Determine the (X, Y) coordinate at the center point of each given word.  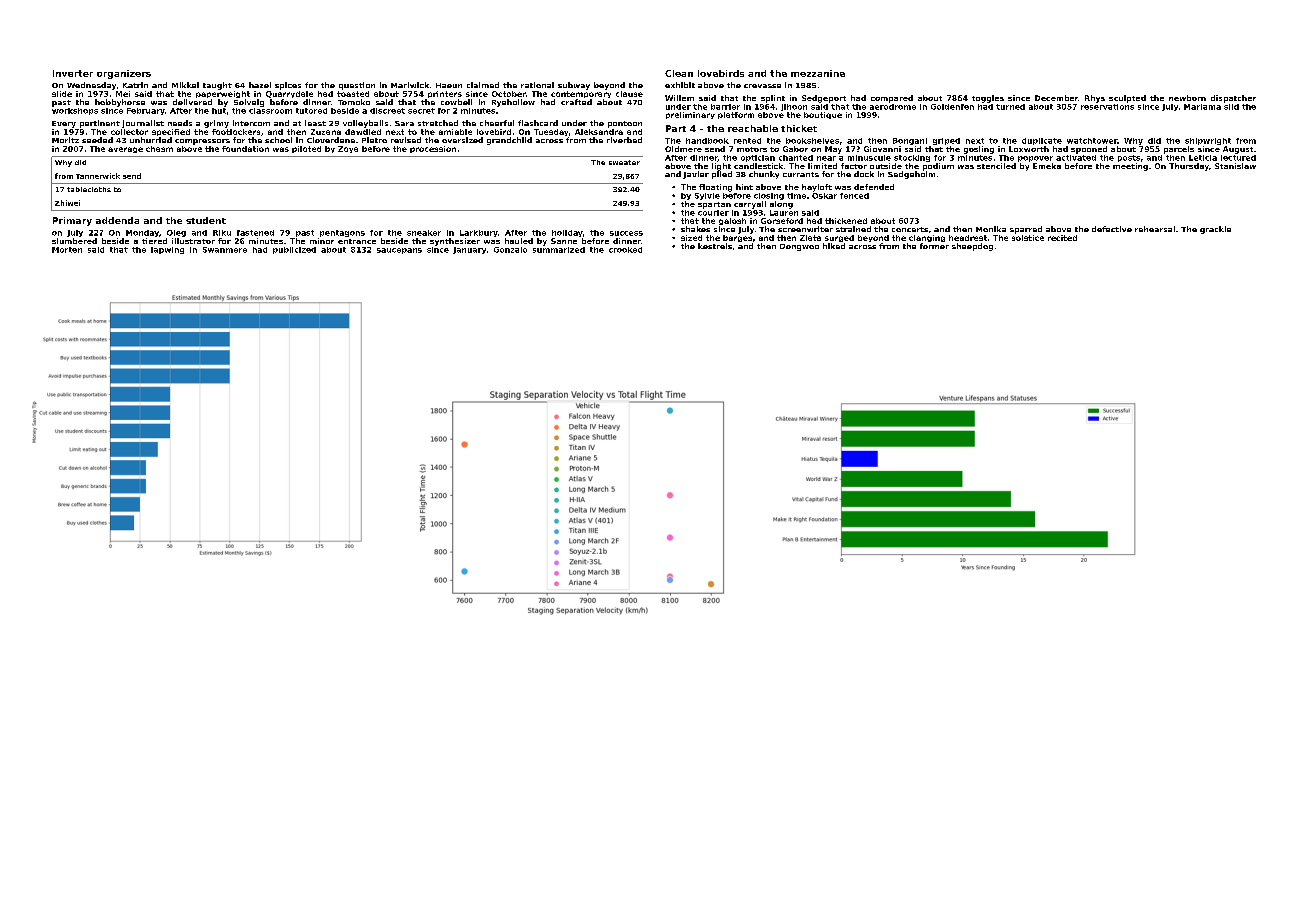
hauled (519, 241)
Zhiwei (67, 203)
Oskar (824, 196)
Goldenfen (952, 107)
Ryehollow (513, 103)
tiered (154, 241)
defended (874, 187)
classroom (270, 111)
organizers (124, 74)
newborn (1187, 98)
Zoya (348, 149)
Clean (679, 73)
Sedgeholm (911, 175)
